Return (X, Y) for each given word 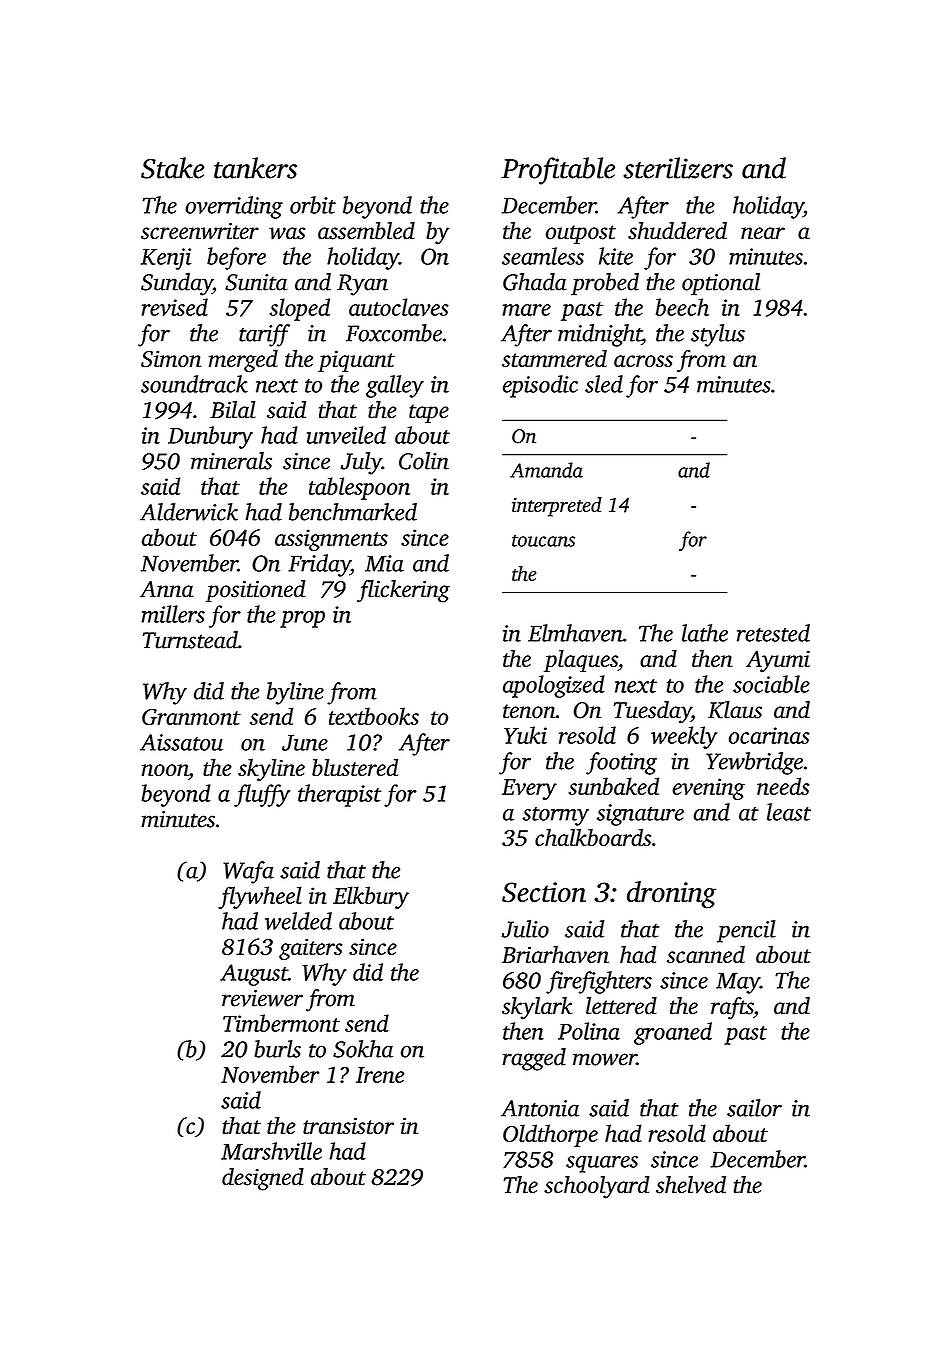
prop (302, 619)
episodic (540, 386)
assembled (366, 231)
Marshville (271, 1151)
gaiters (311, 949)
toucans (543, 540)
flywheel (260, 897)
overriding (234, 207)
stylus (718, 335)
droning (672, 895)
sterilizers (678, 168)
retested (773, 633)
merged (243, 361)
